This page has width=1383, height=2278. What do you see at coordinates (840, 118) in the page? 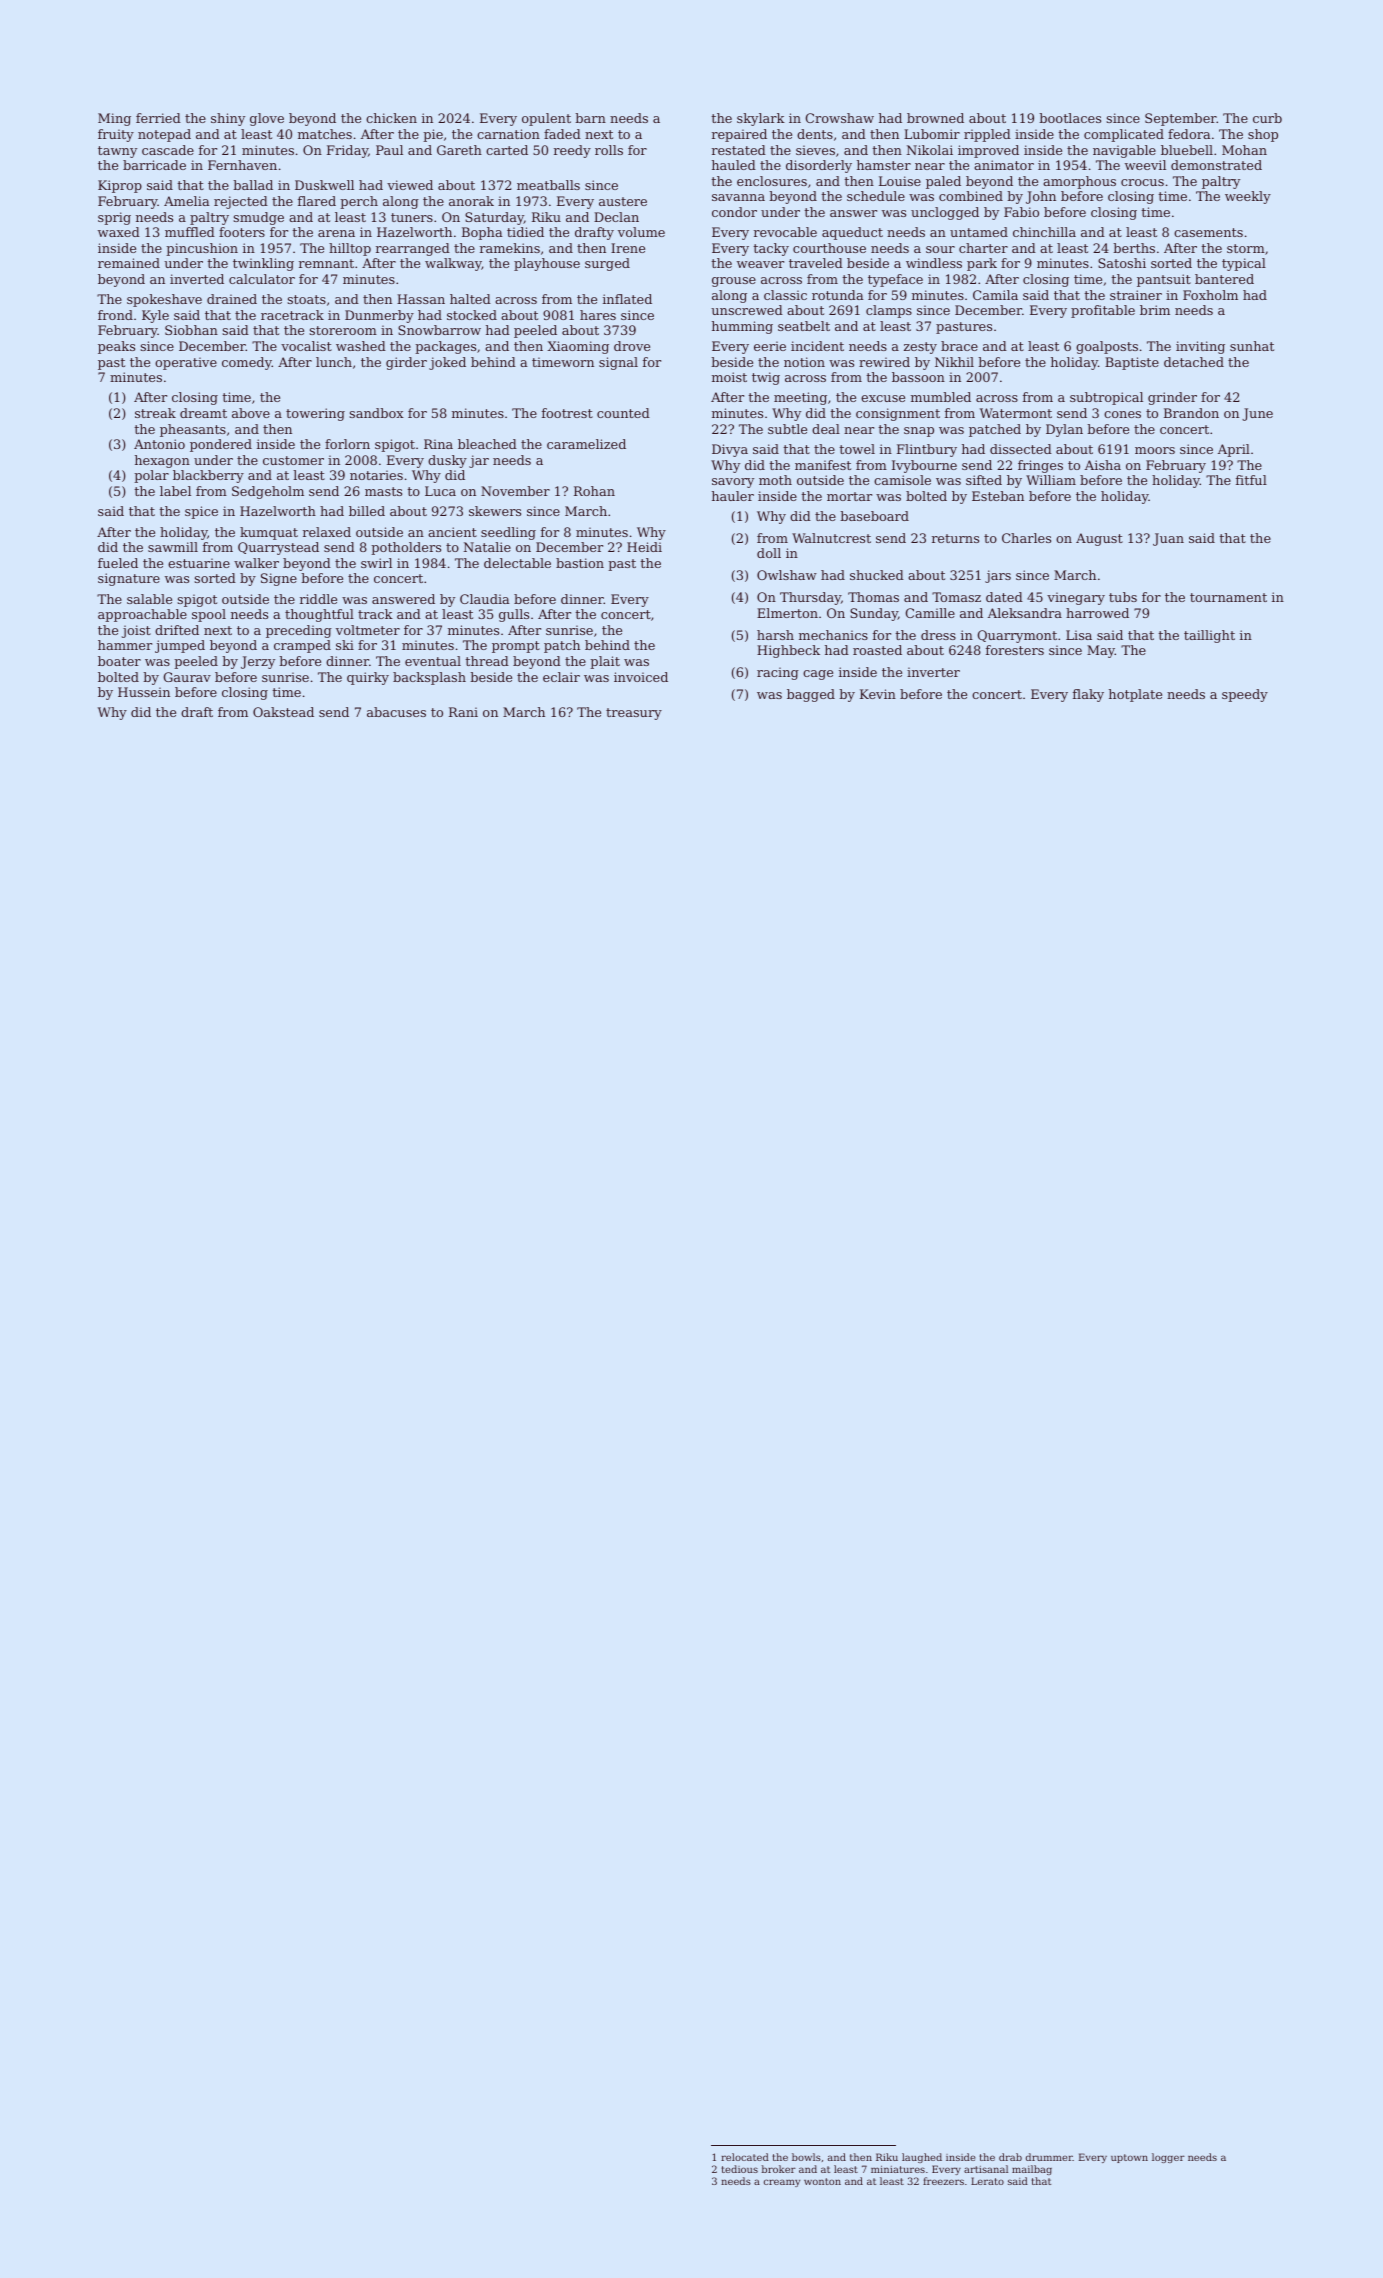
I see `Crowshaw` at bounding box center [840, 118].
